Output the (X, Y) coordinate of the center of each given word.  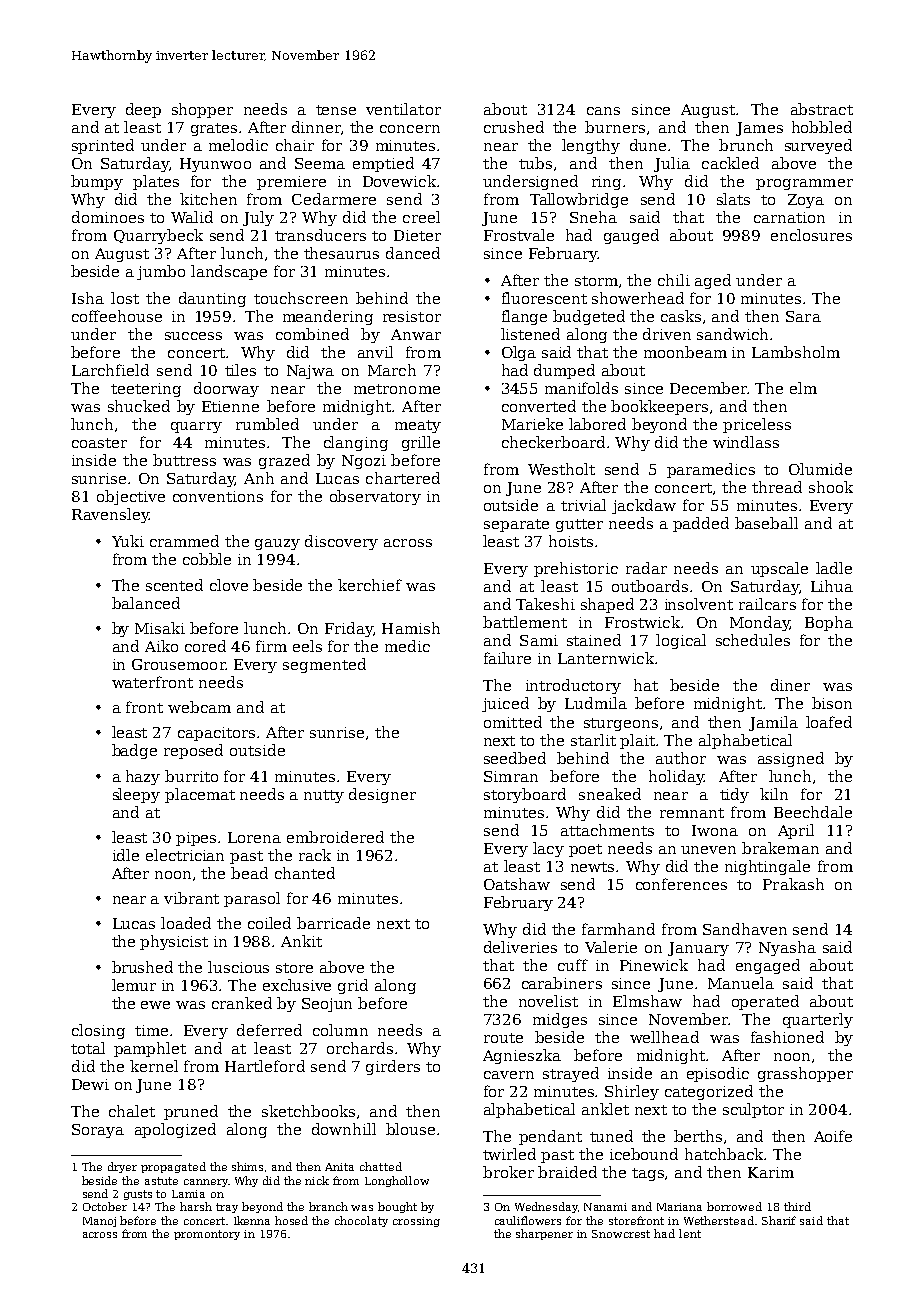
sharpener (544, 1234)
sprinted (103, 146)
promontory (207, 1235)
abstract (822, 109)
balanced (146, 603)
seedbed (515, 758)
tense (336, 110)
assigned (791, 759)
